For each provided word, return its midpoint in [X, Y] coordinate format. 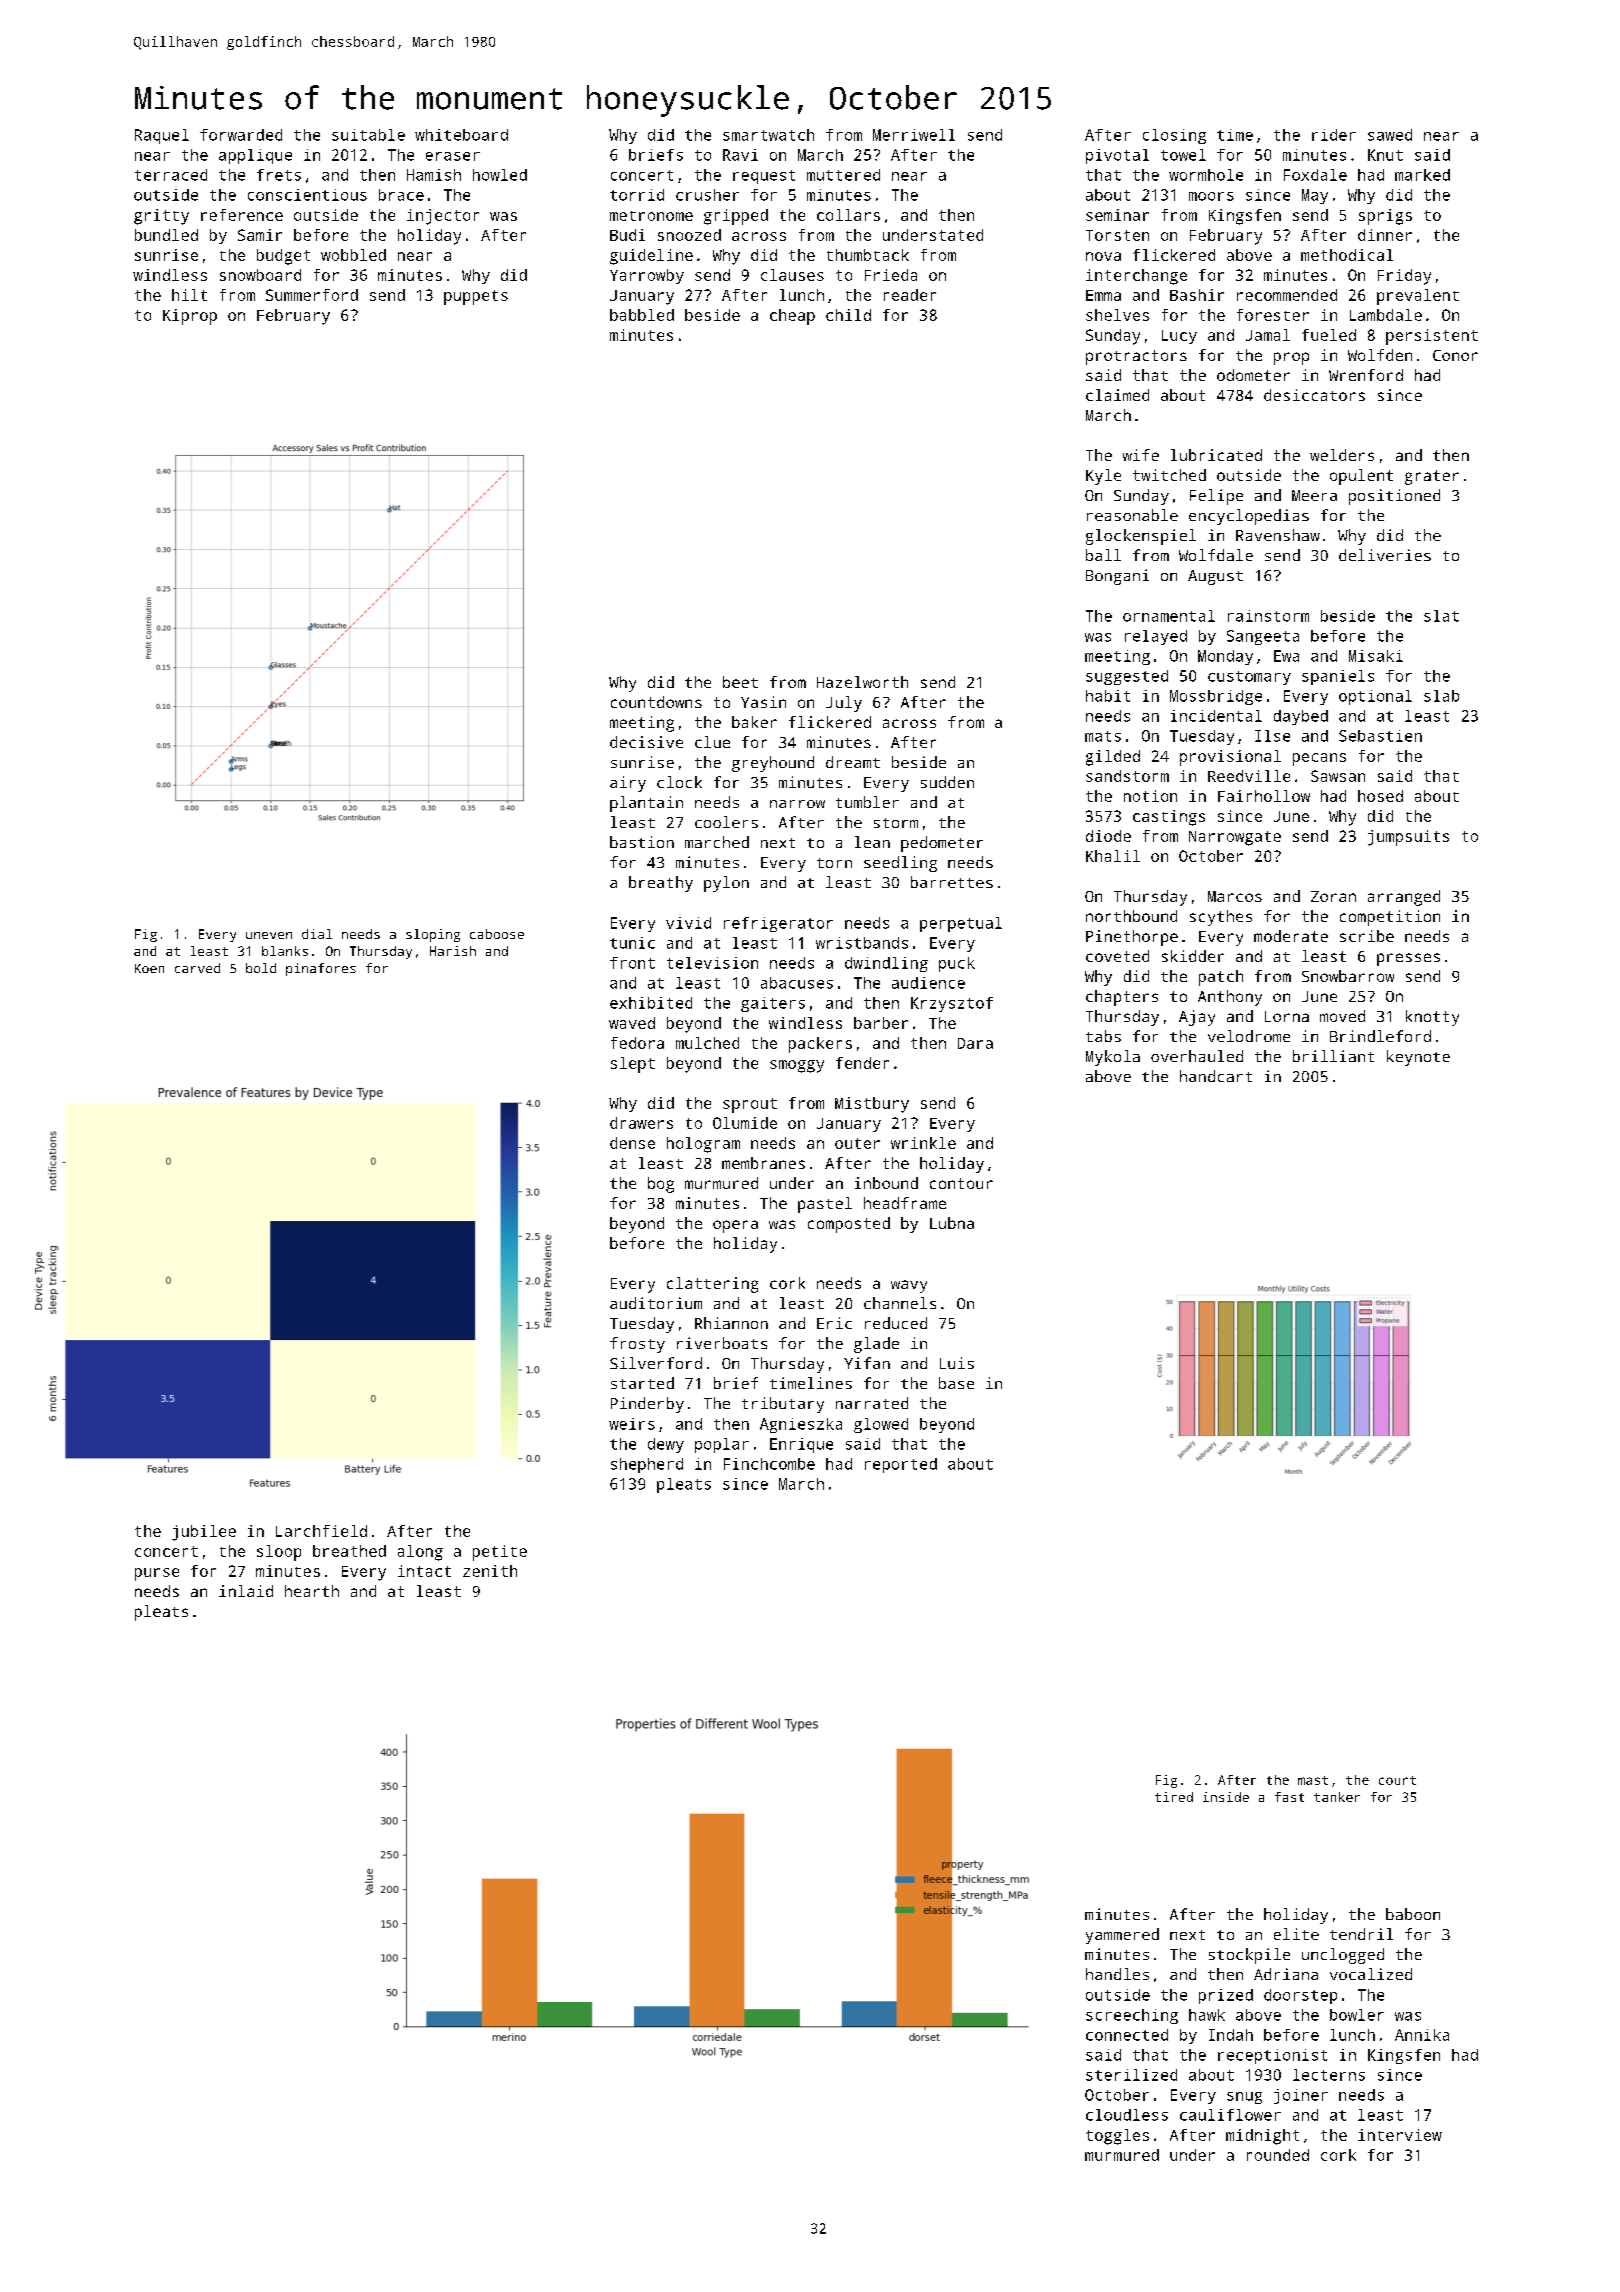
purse [157, 1574]
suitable [368, 135]
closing [1174, 136]
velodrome [1249, 1036]
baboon [1413, 1914]
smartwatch [768, 135]
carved [197, 968]
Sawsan [1338, 776]
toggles [1117, 2137]
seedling [900, 864]
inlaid [246, 1591]
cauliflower [1230, 2115]
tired [1174, 1797]
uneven [269, 935]
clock [679, 782]
